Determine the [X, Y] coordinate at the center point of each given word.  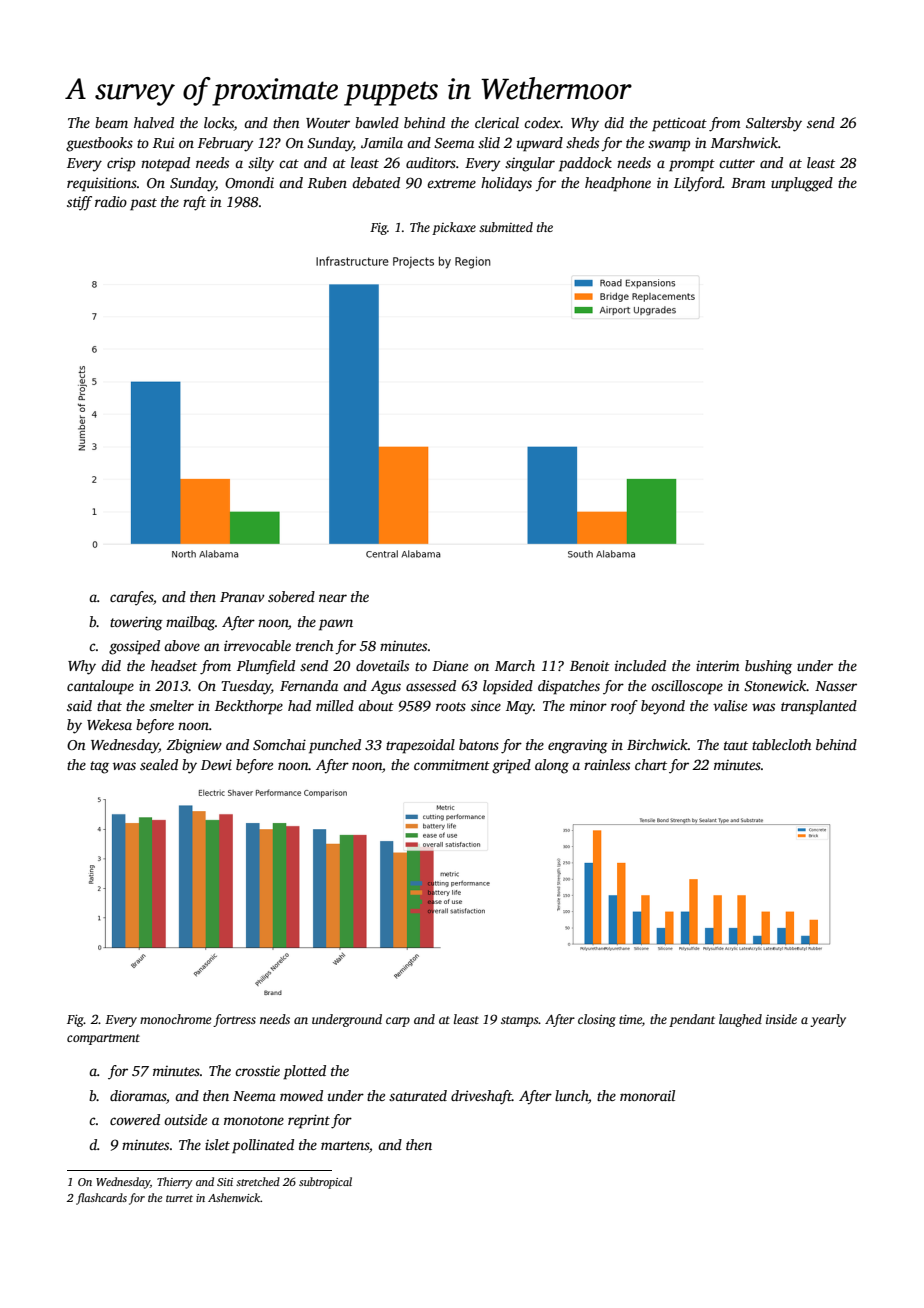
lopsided [508, 687]
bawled [377, 122]
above [182, 645]
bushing [768, 667]
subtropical [325, 1183]
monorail [647, 1095]
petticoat [679, 125]
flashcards [101, 1199]
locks [219, 124]
